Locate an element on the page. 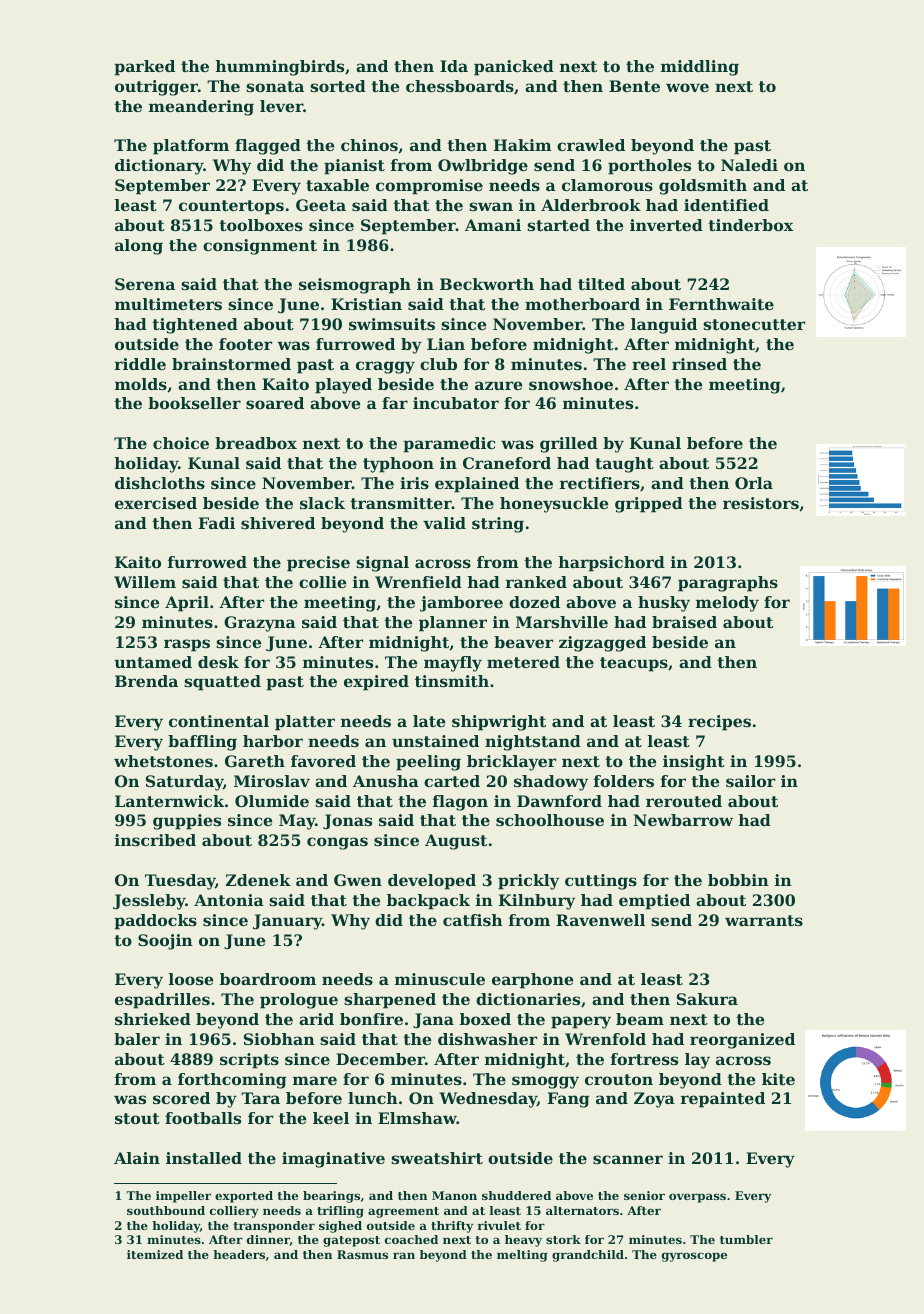  senior is located at coordinates (644, 1195).
